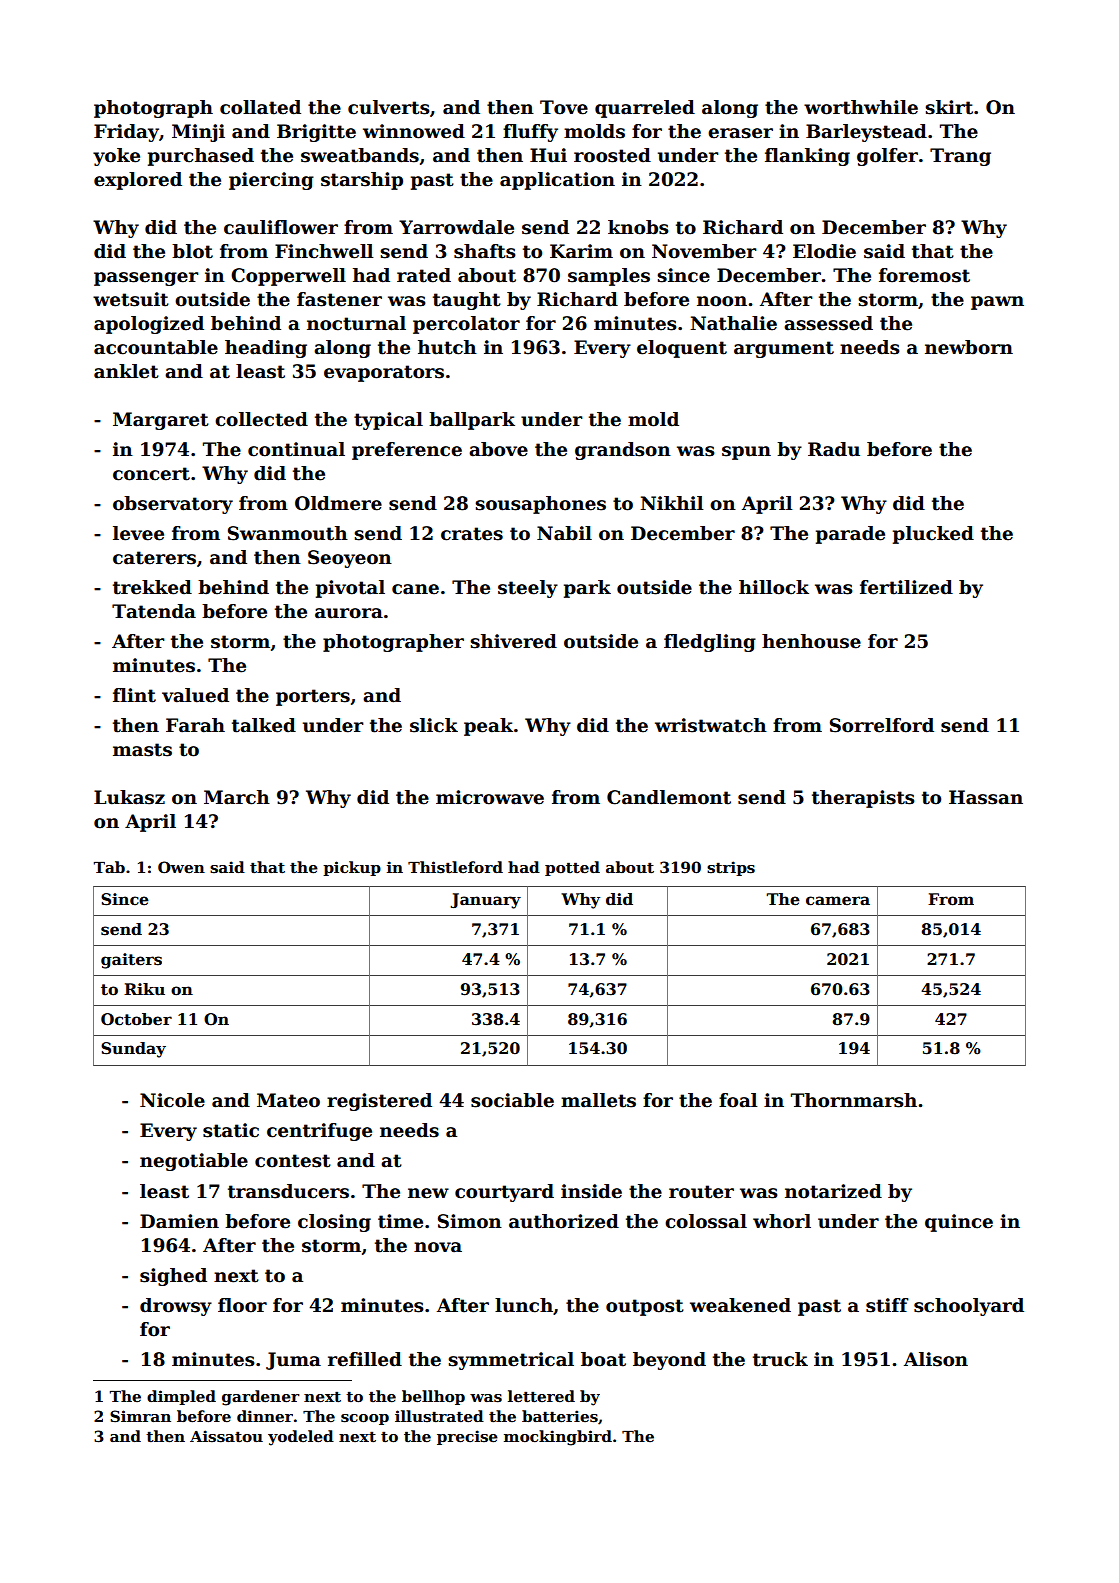  What do you see at coordinates (838, 901) in the screenshot?
I see `camera` at bounding box center [838, 901].
